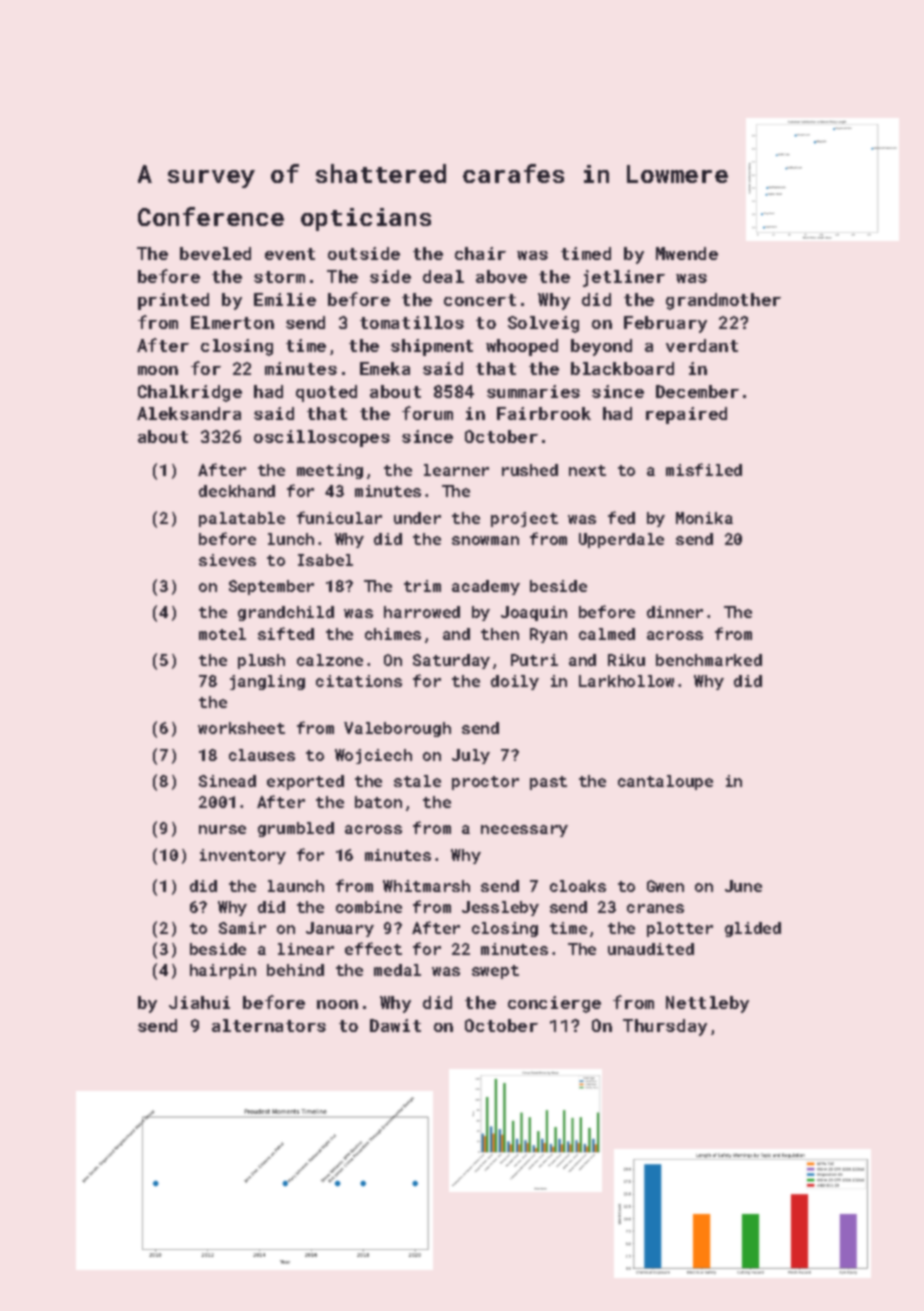  Describe the element at coordinates (651, 949) in the screenshot. I see `unaudited` at that location.
